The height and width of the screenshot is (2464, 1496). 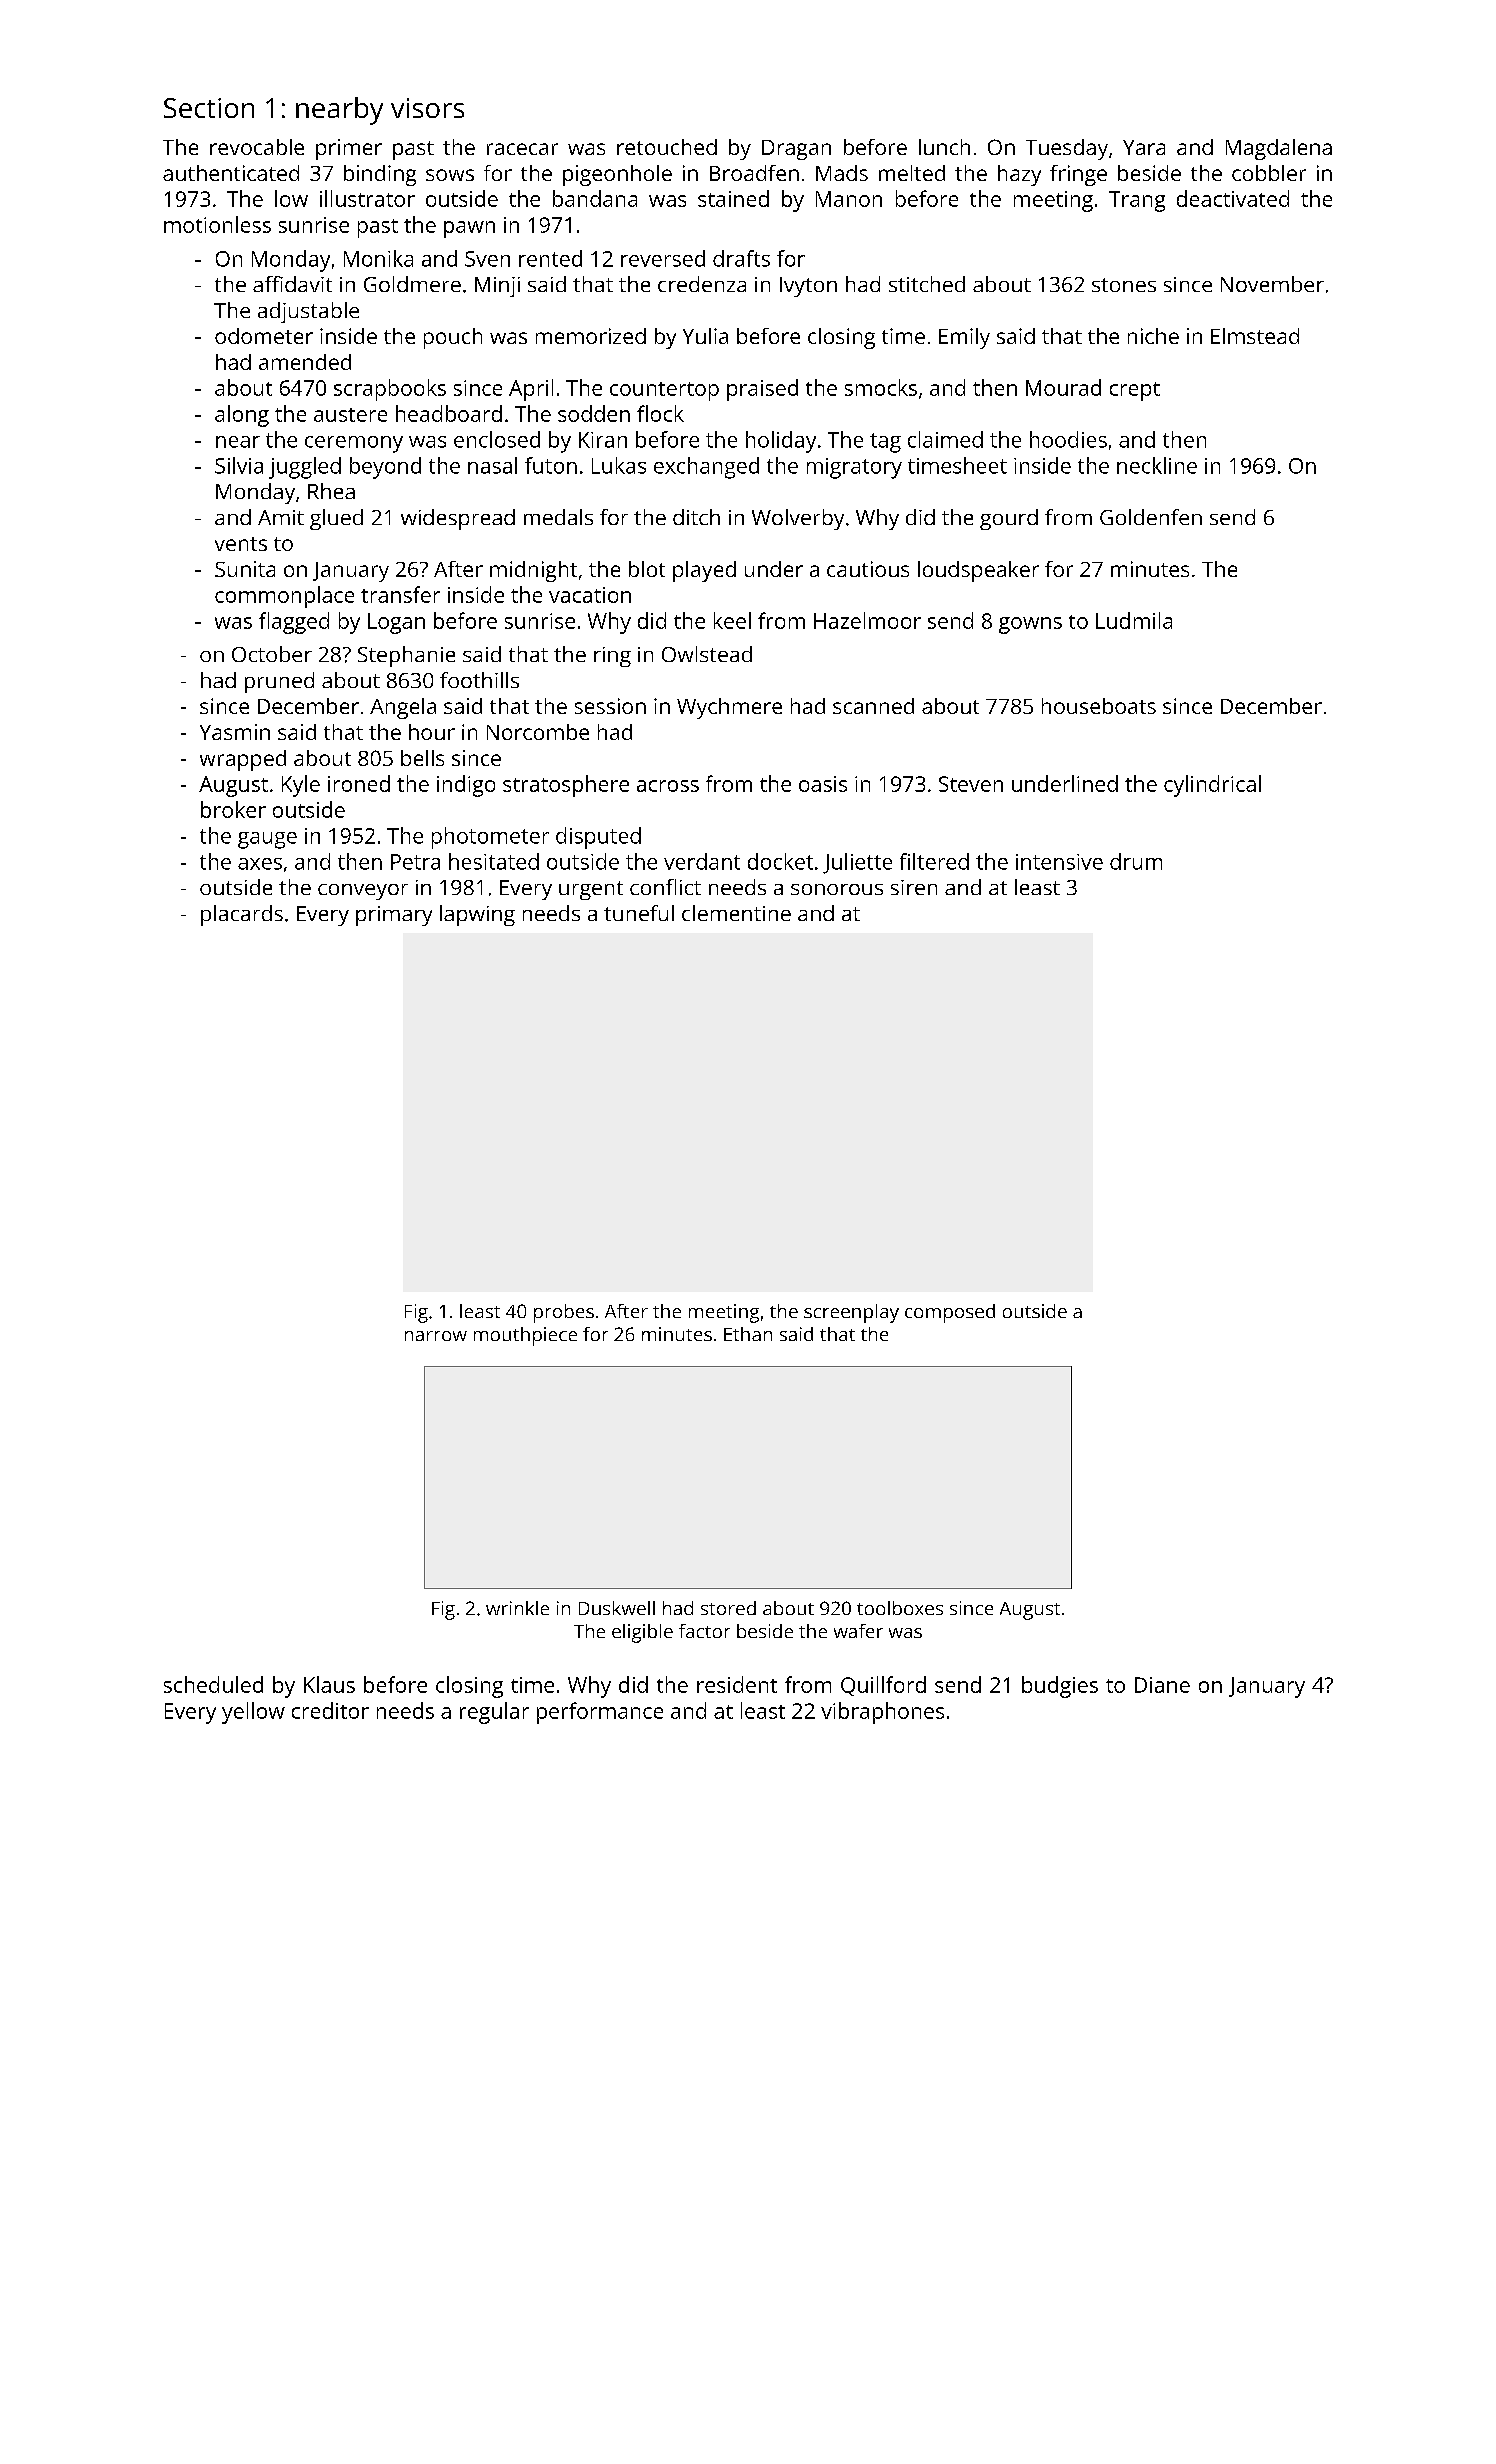 I want to click on Section, so click(x=209, y=108).
